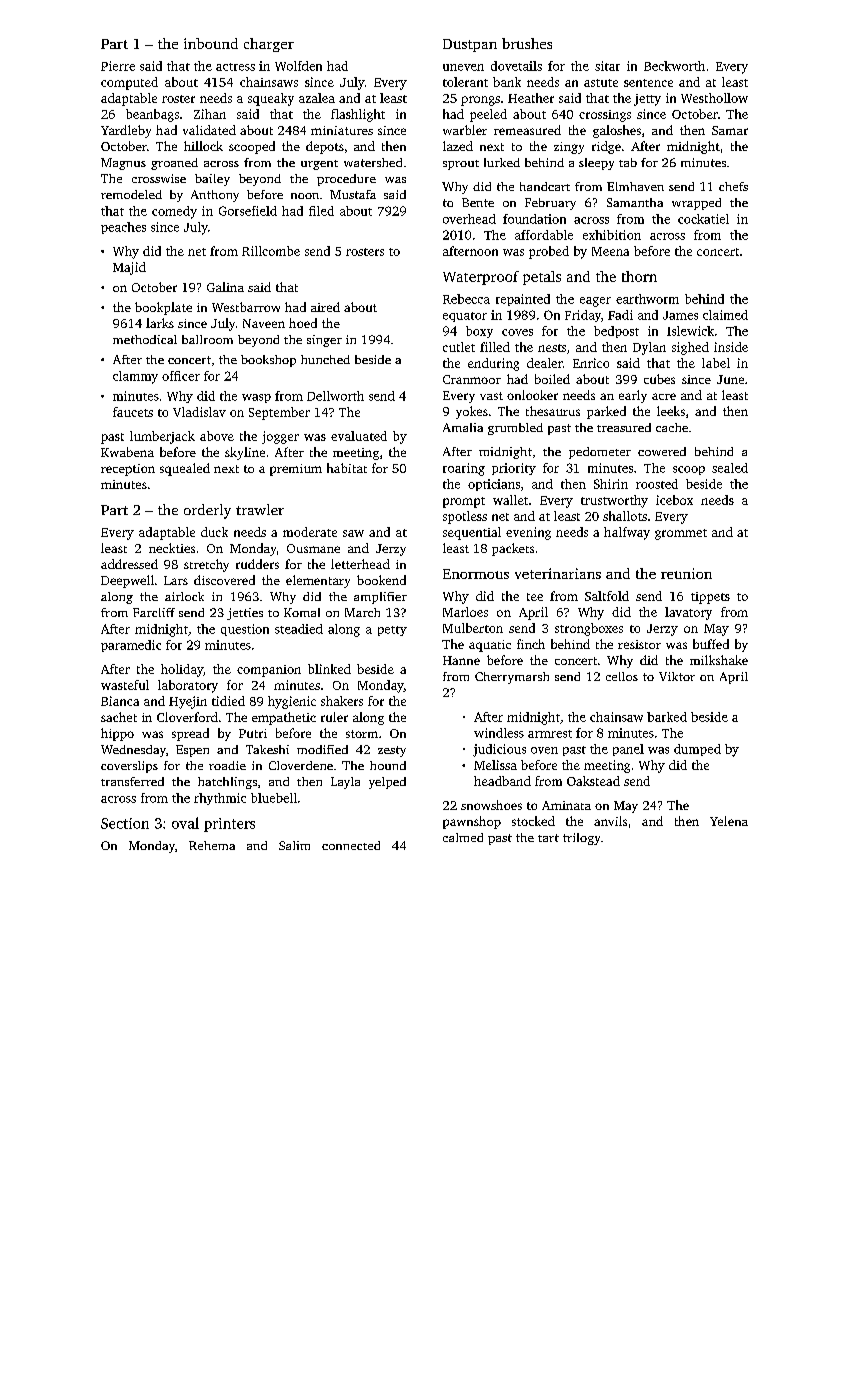  Describe the element at coordinates (117, 734) in the screenshot. I see `hippo` at that location.
